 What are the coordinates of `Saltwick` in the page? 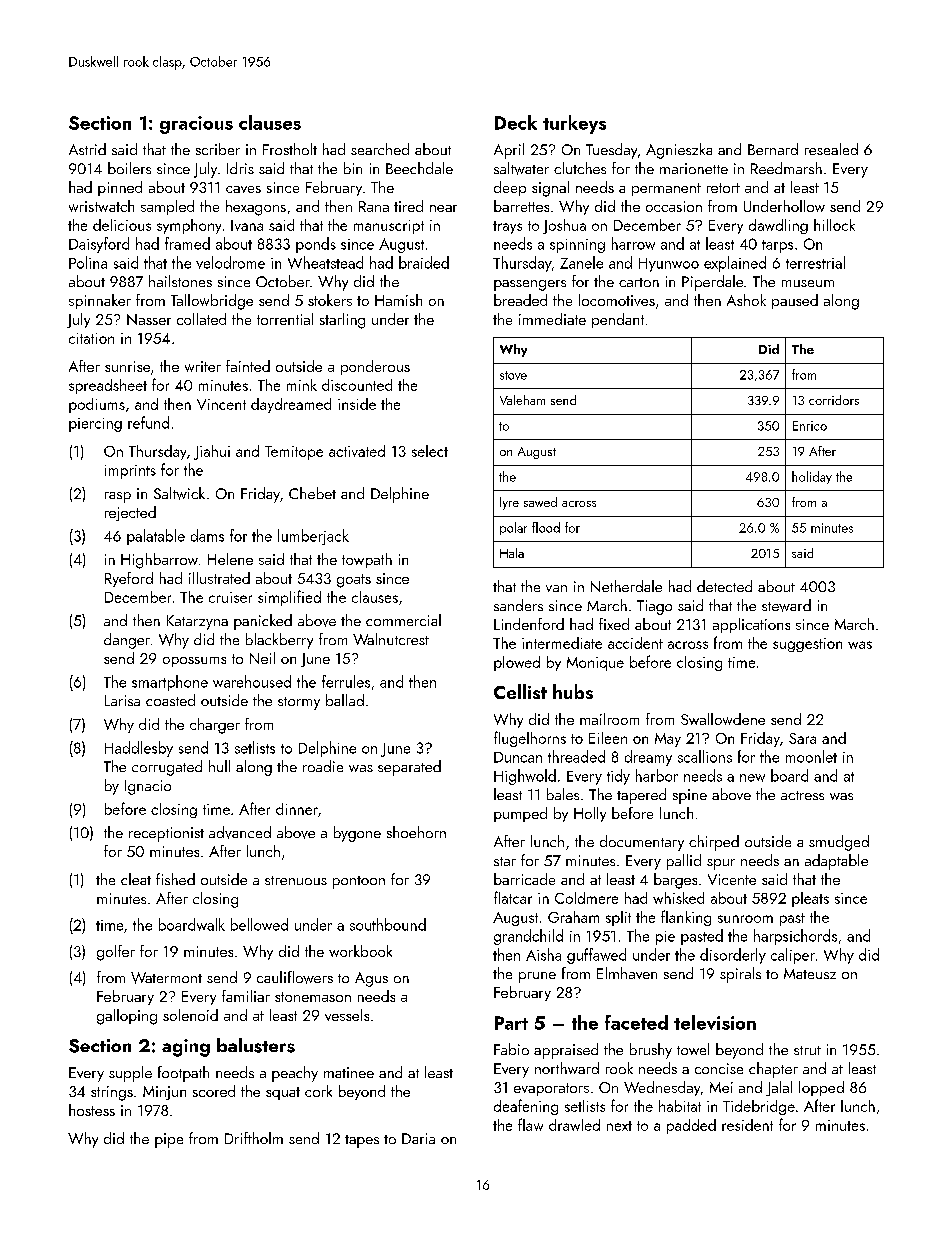 It's located at (179, 493).
